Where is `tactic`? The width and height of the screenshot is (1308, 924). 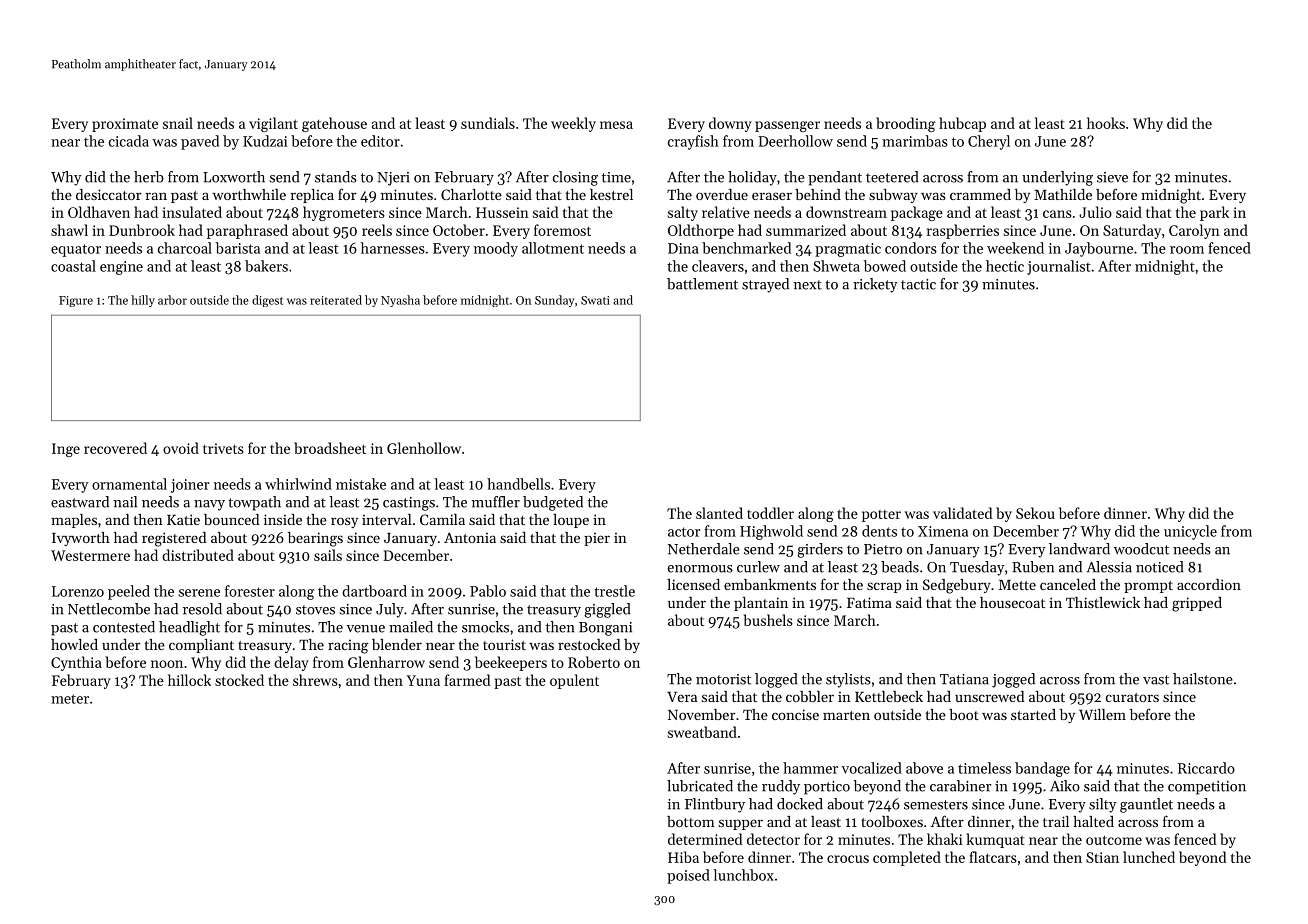
tactic is located at coordinates (918, 284).
